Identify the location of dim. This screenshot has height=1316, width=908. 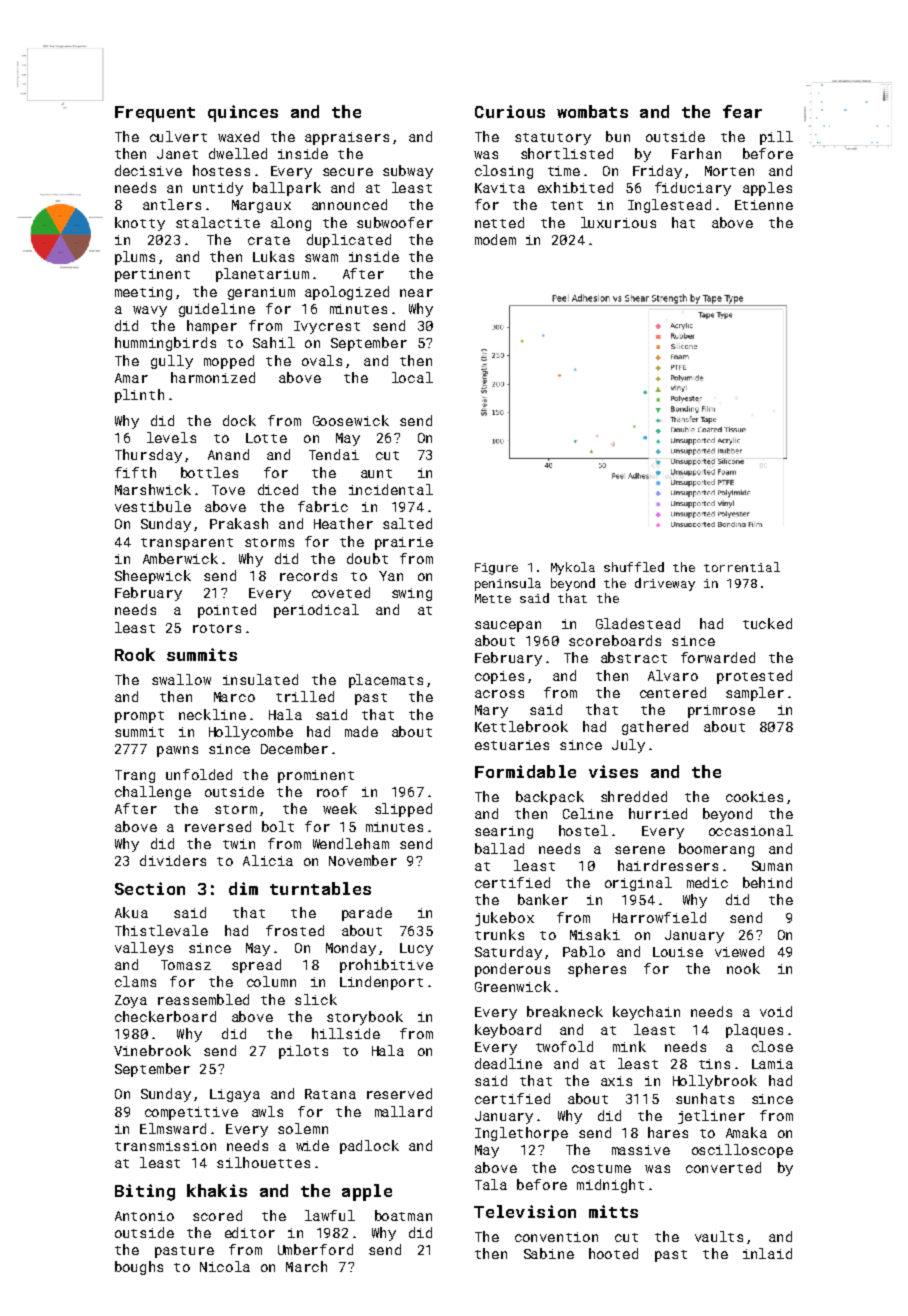
(243, 888).
